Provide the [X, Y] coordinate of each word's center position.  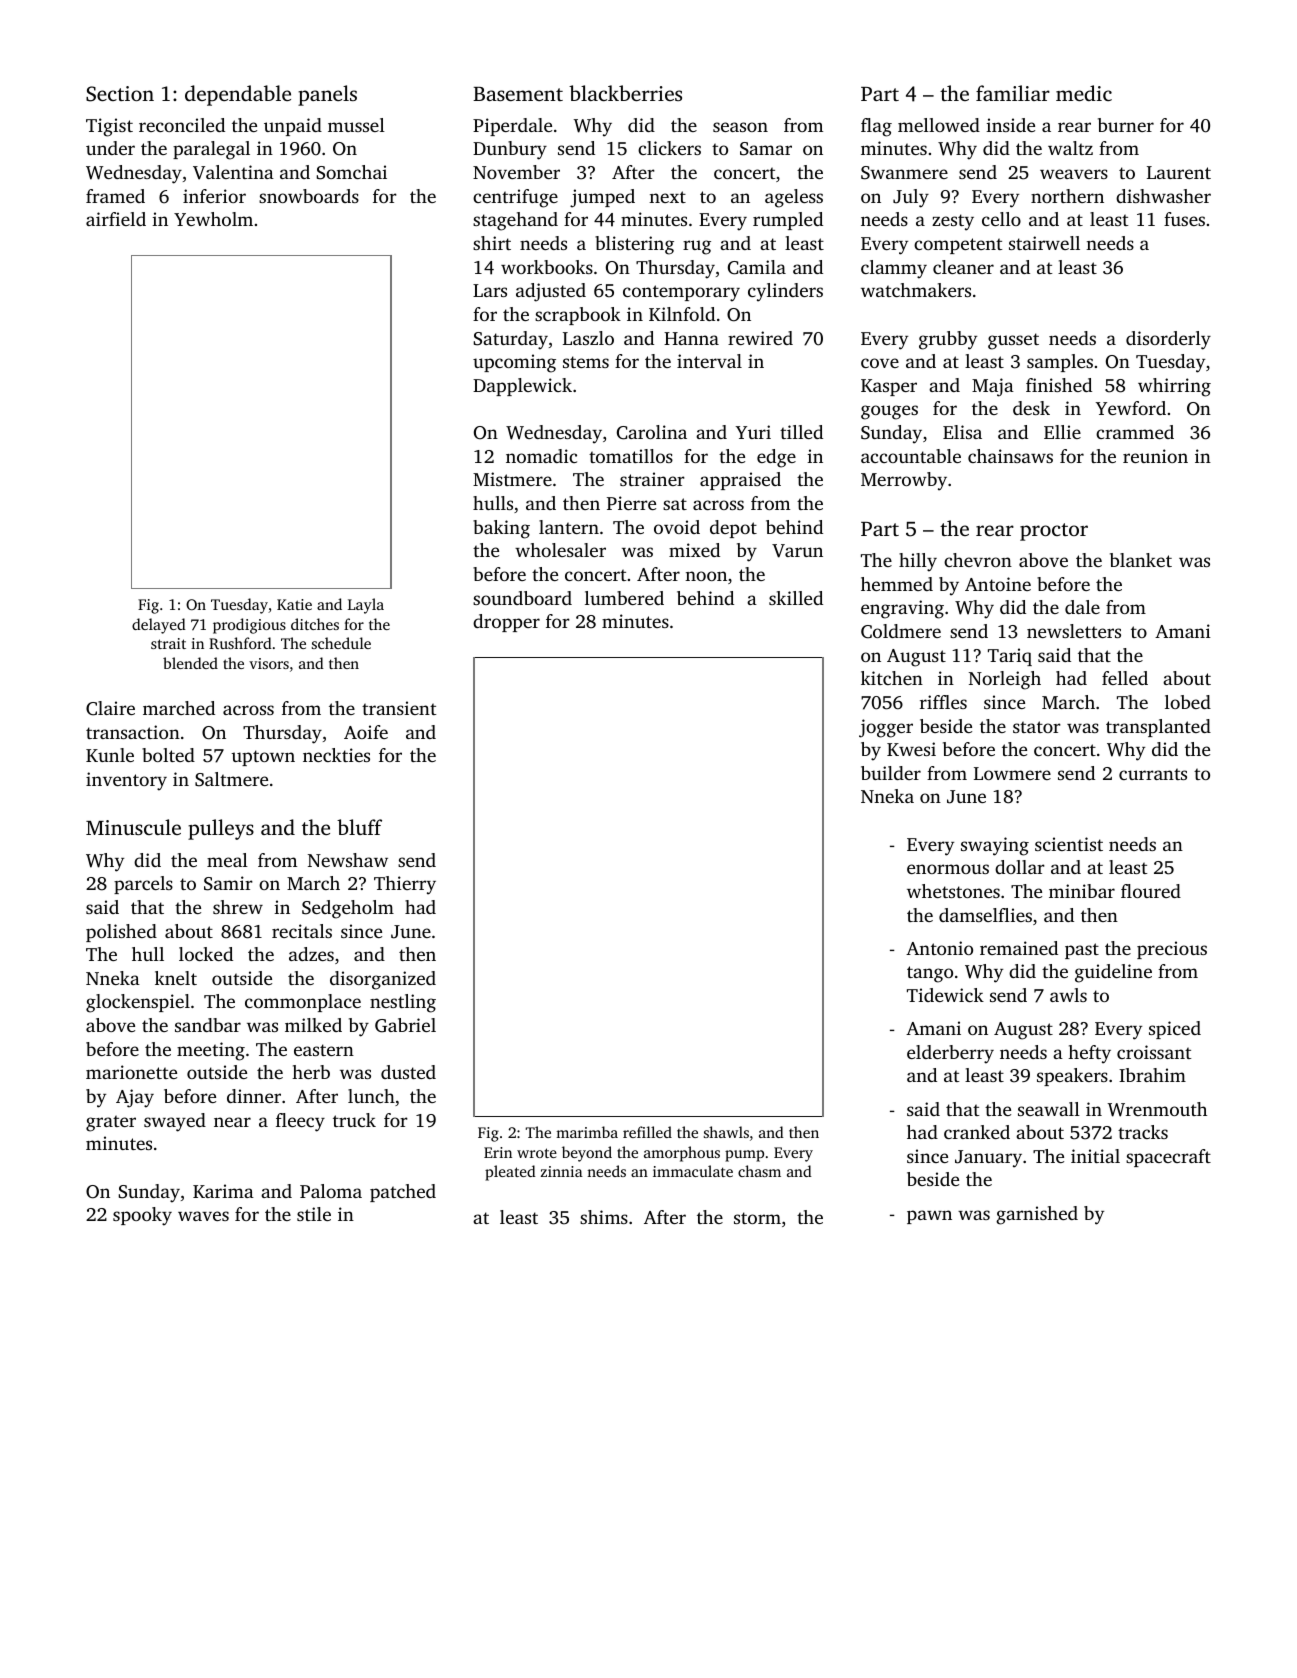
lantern [569, 527]
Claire [110, 708]
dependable [238, 95]
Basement [518, 94]
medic [1084, 93]
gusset [1013, 341]
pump [744, 1156]
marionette [131, 1072]
